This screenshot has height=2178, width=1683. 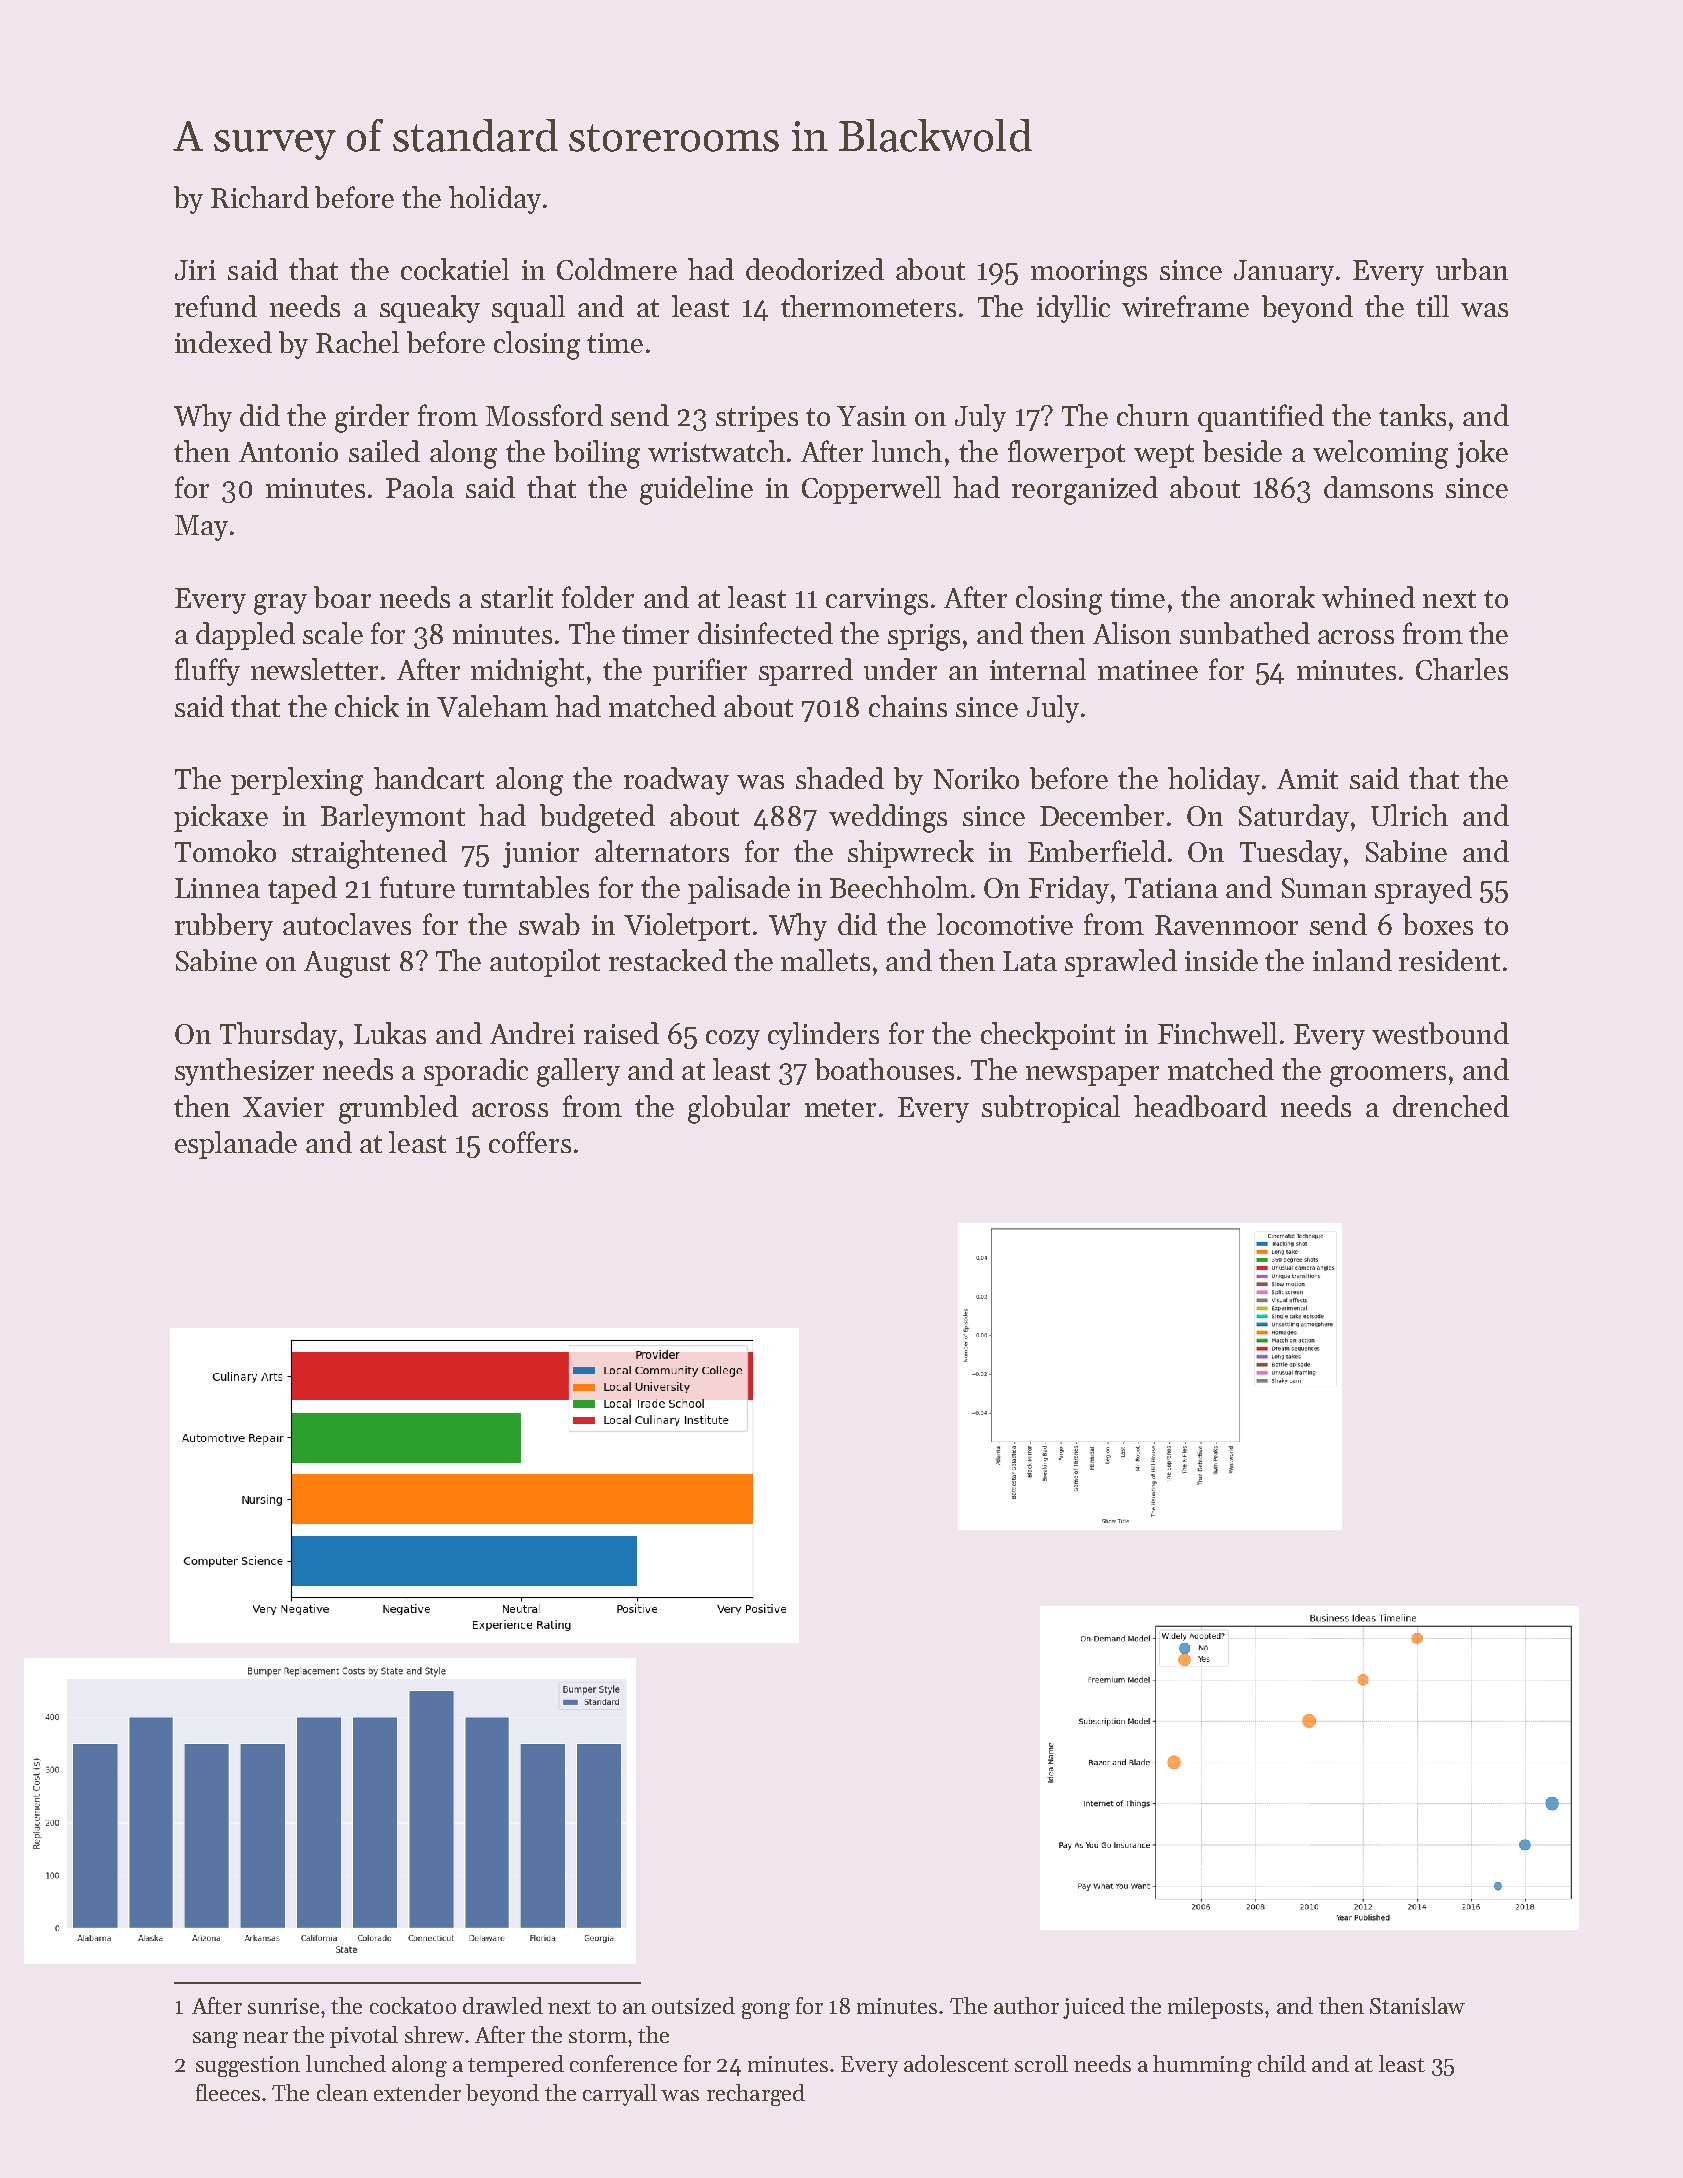 I want to click on groomers, so click(x=1388, y=1076).
